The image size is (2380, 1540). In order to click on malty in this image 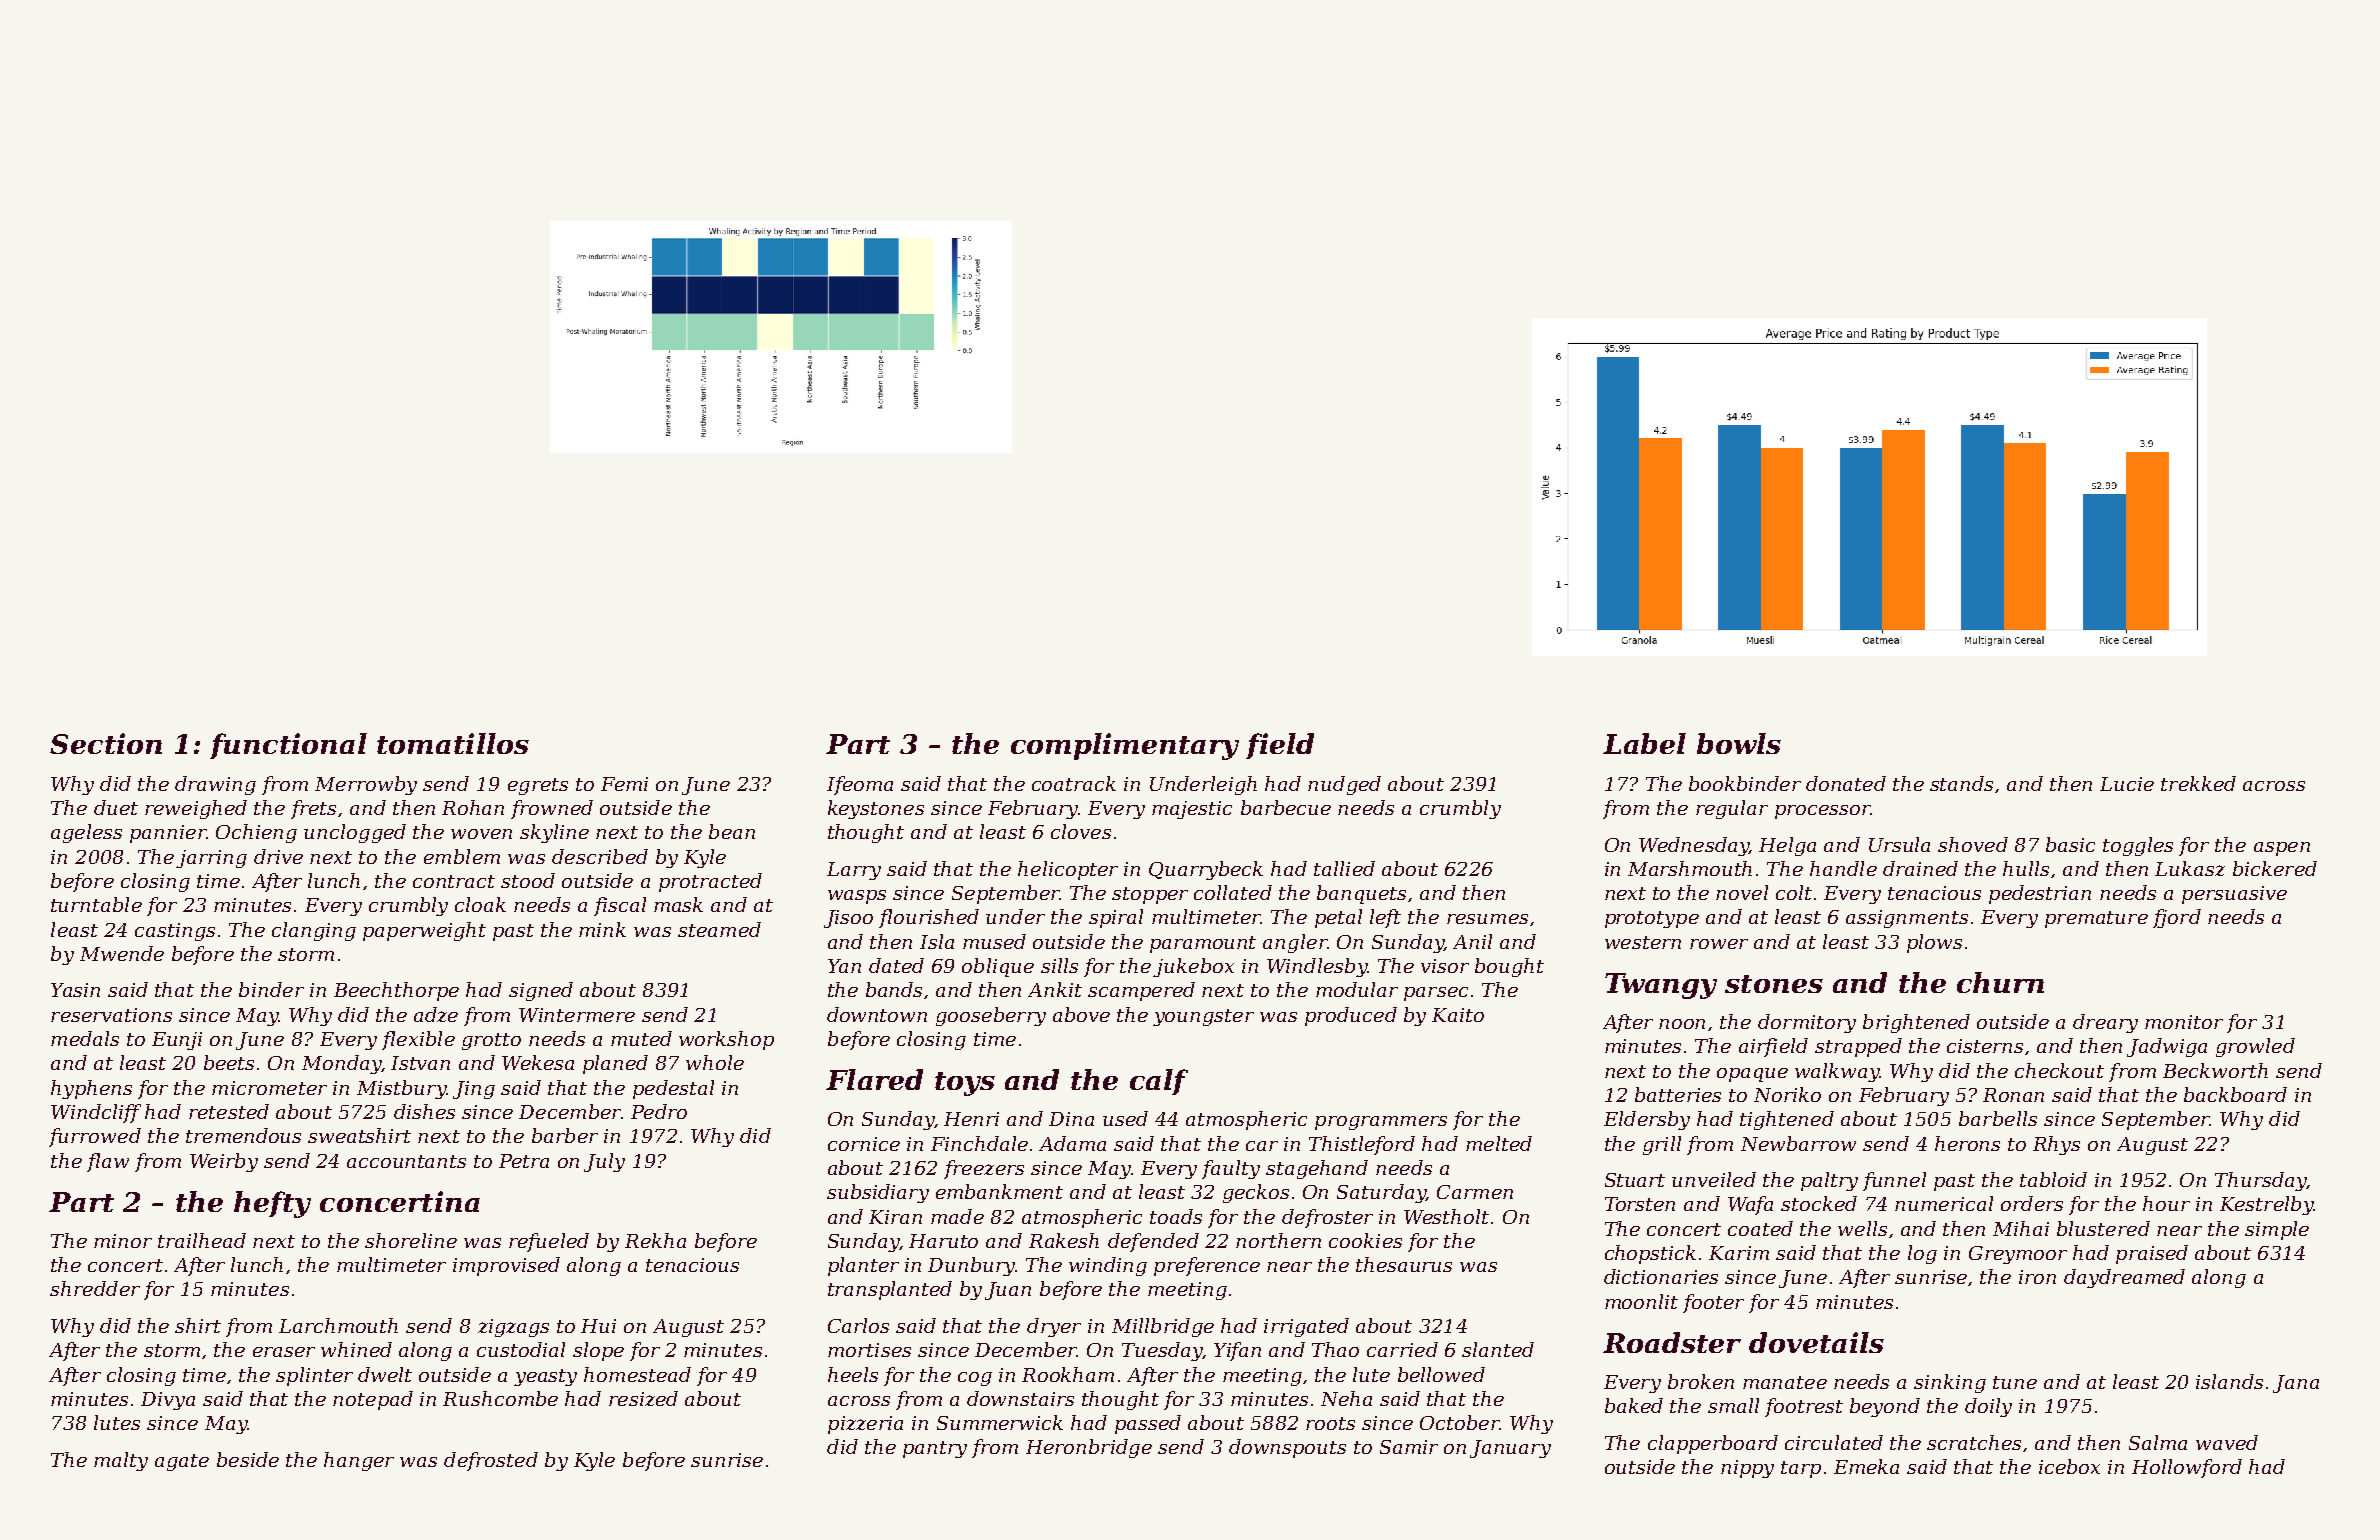, I will do `click(121, 1461)`.
